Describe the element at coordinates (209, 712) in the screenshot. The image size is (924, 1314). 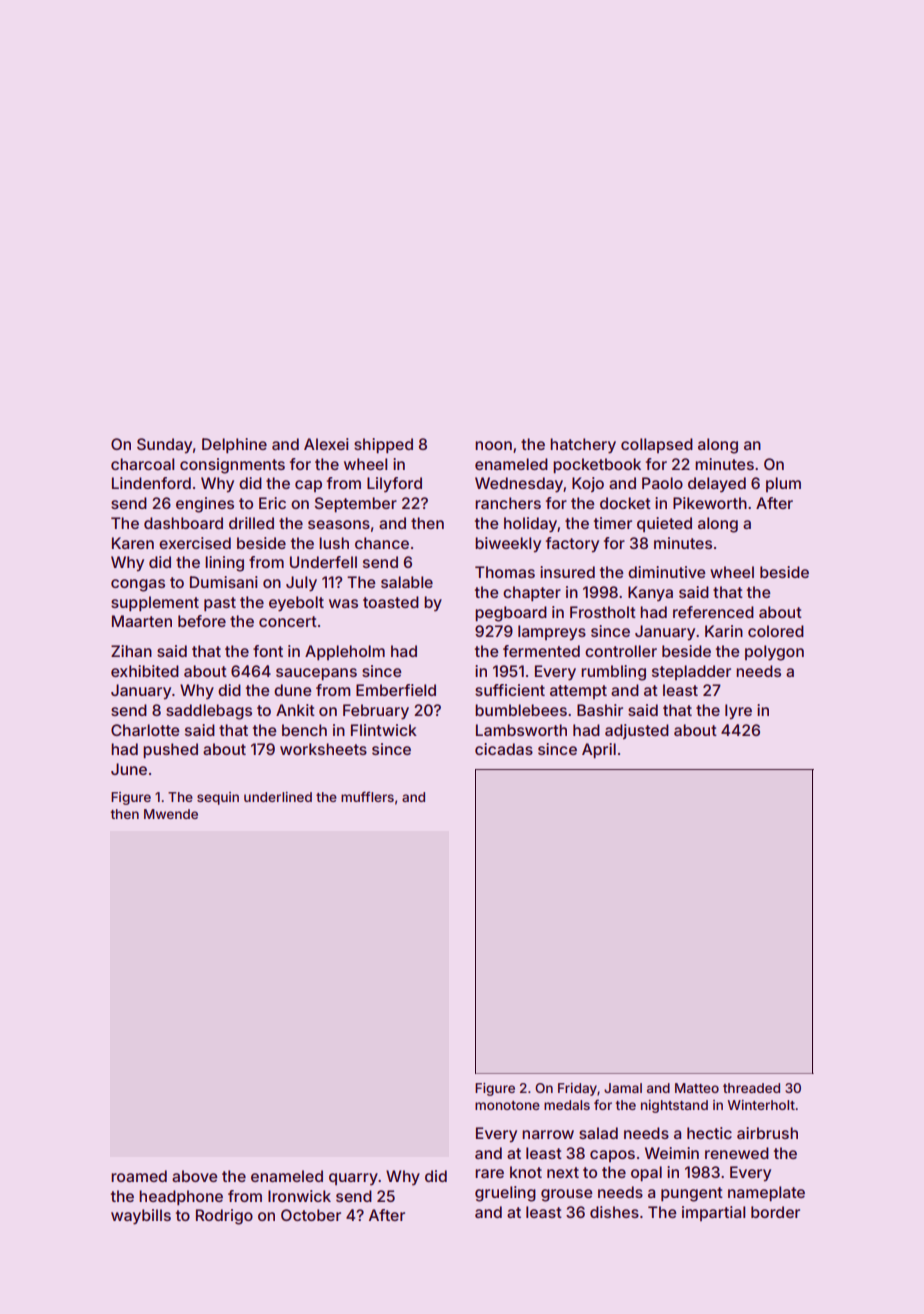
I see `saddlebags` at that location.
